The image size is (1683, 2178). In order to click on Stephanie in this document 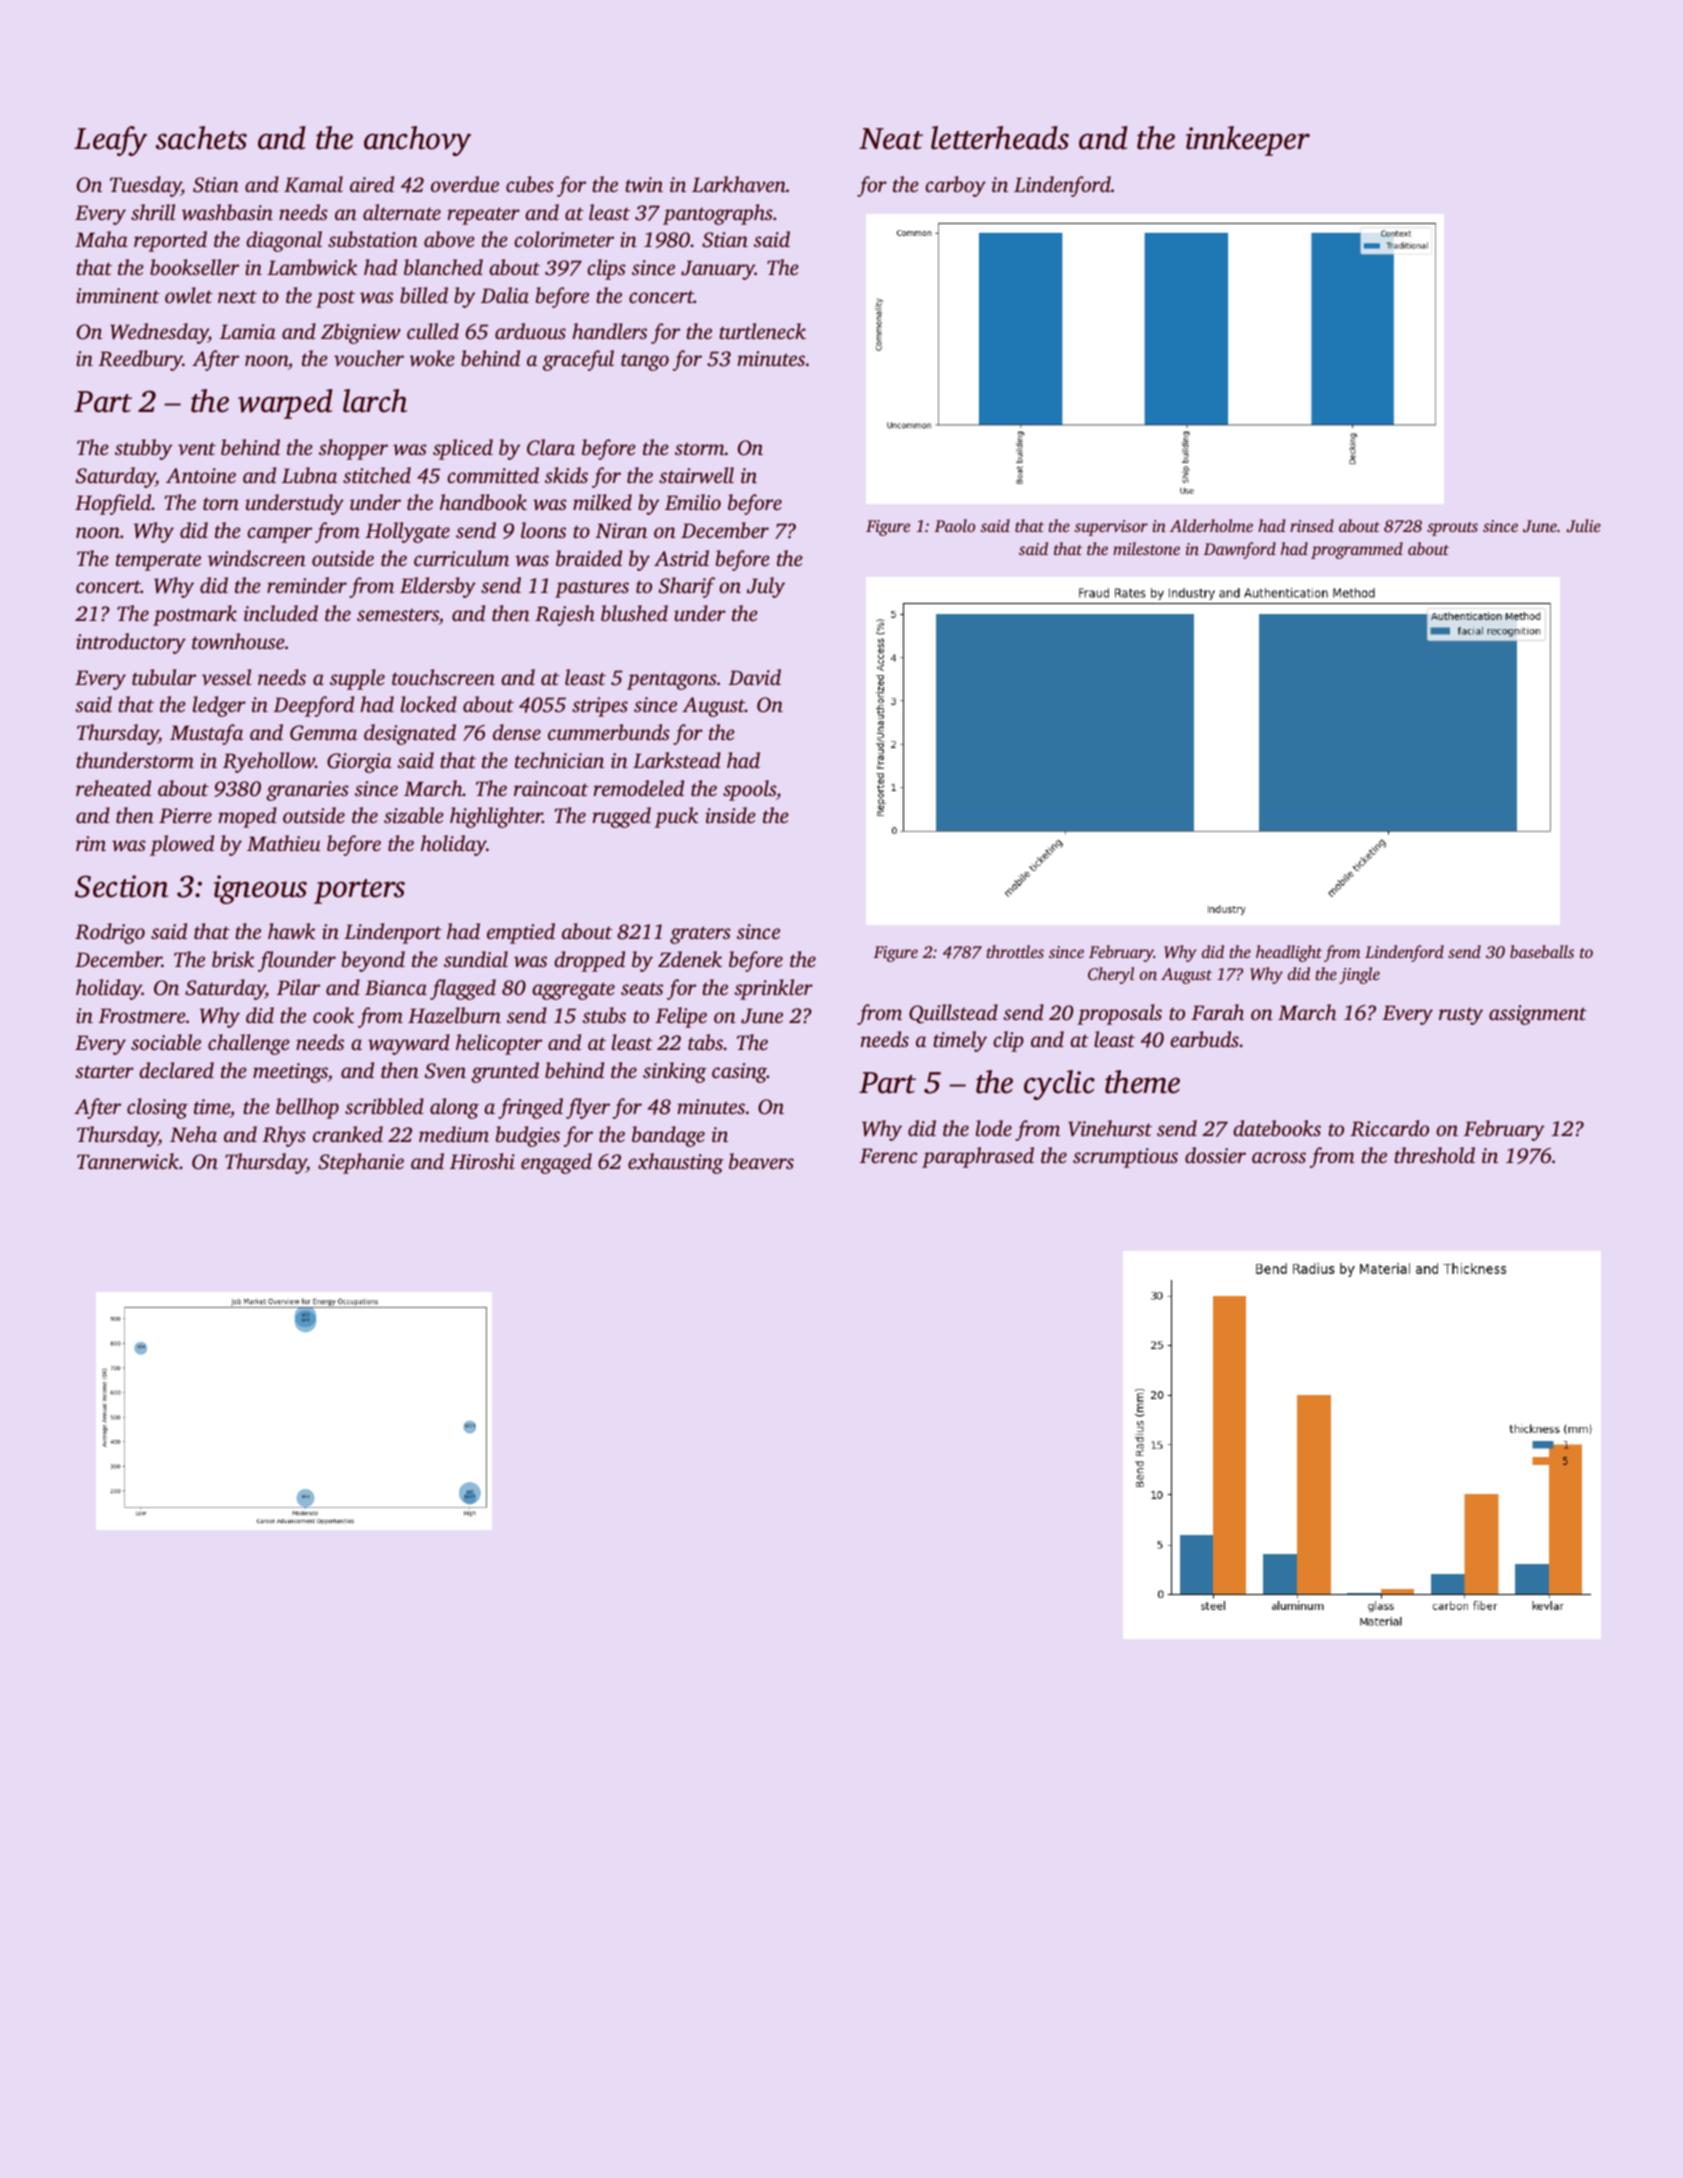, I will do `click(361, 1163)`.
